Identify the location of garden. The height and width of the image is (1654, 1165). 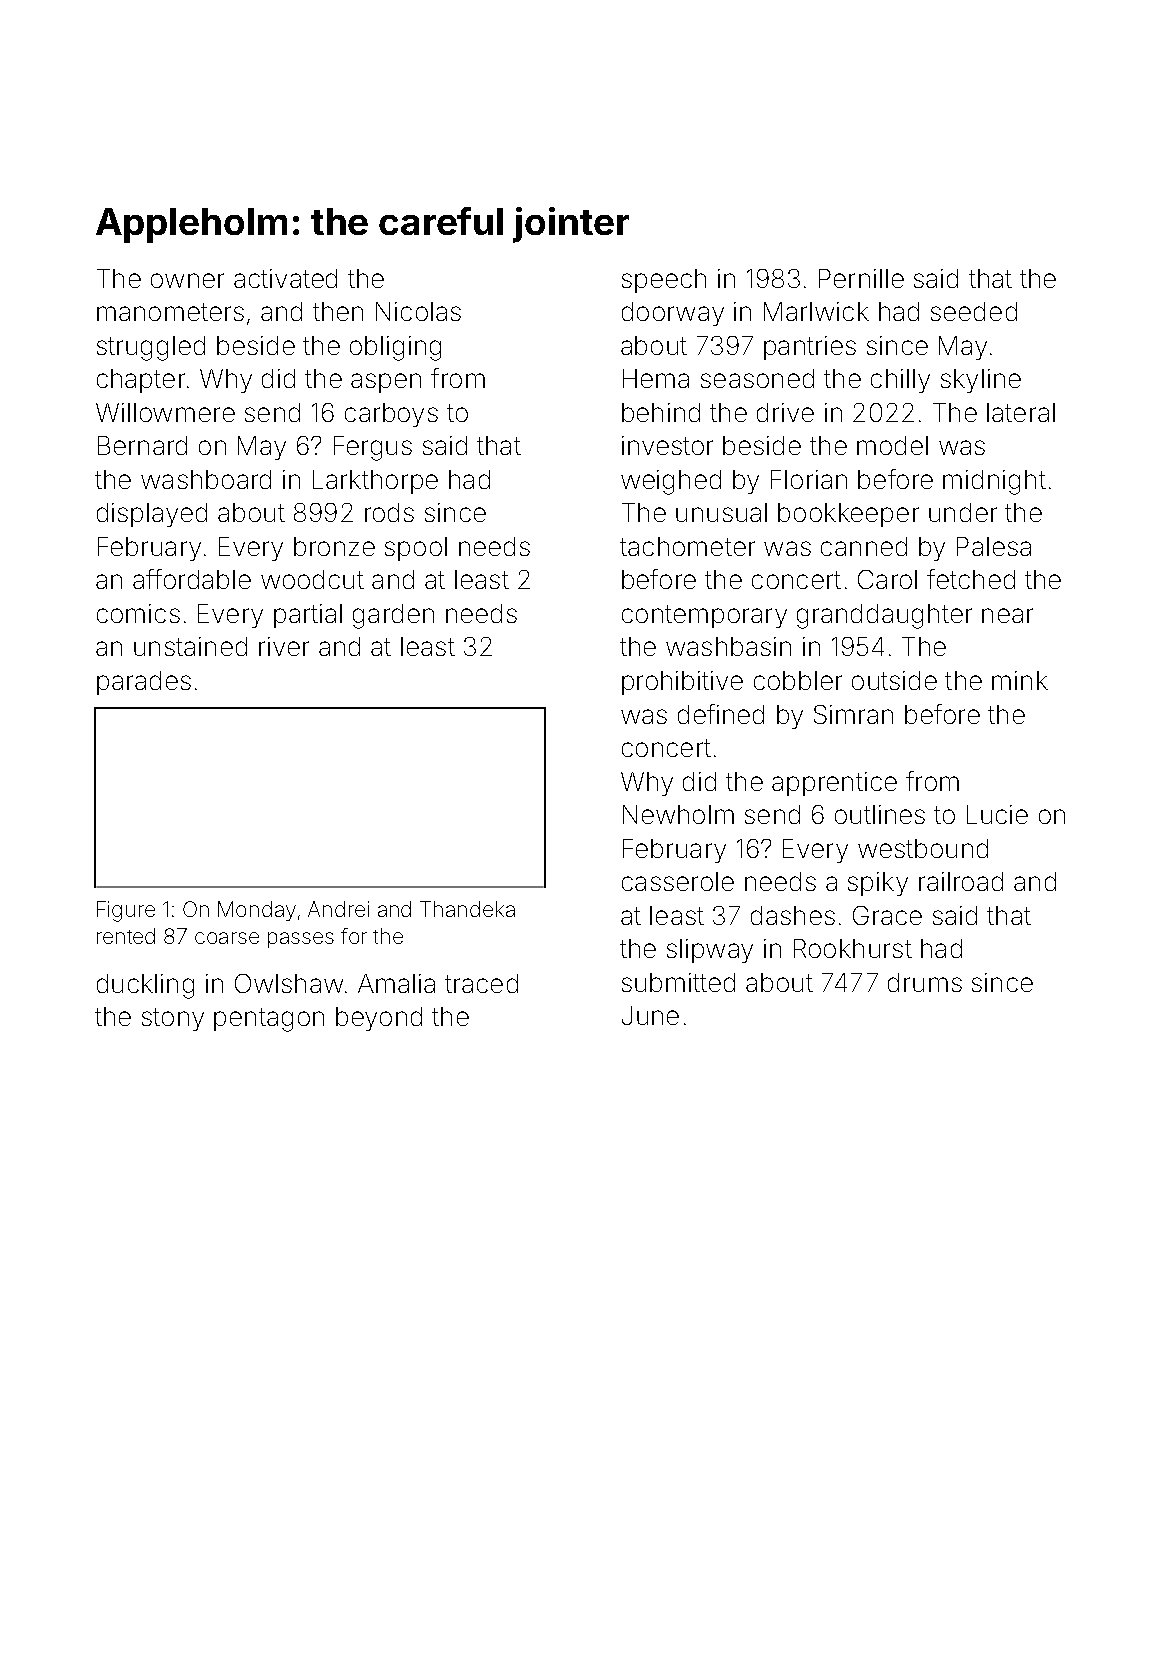
(393, 616).
